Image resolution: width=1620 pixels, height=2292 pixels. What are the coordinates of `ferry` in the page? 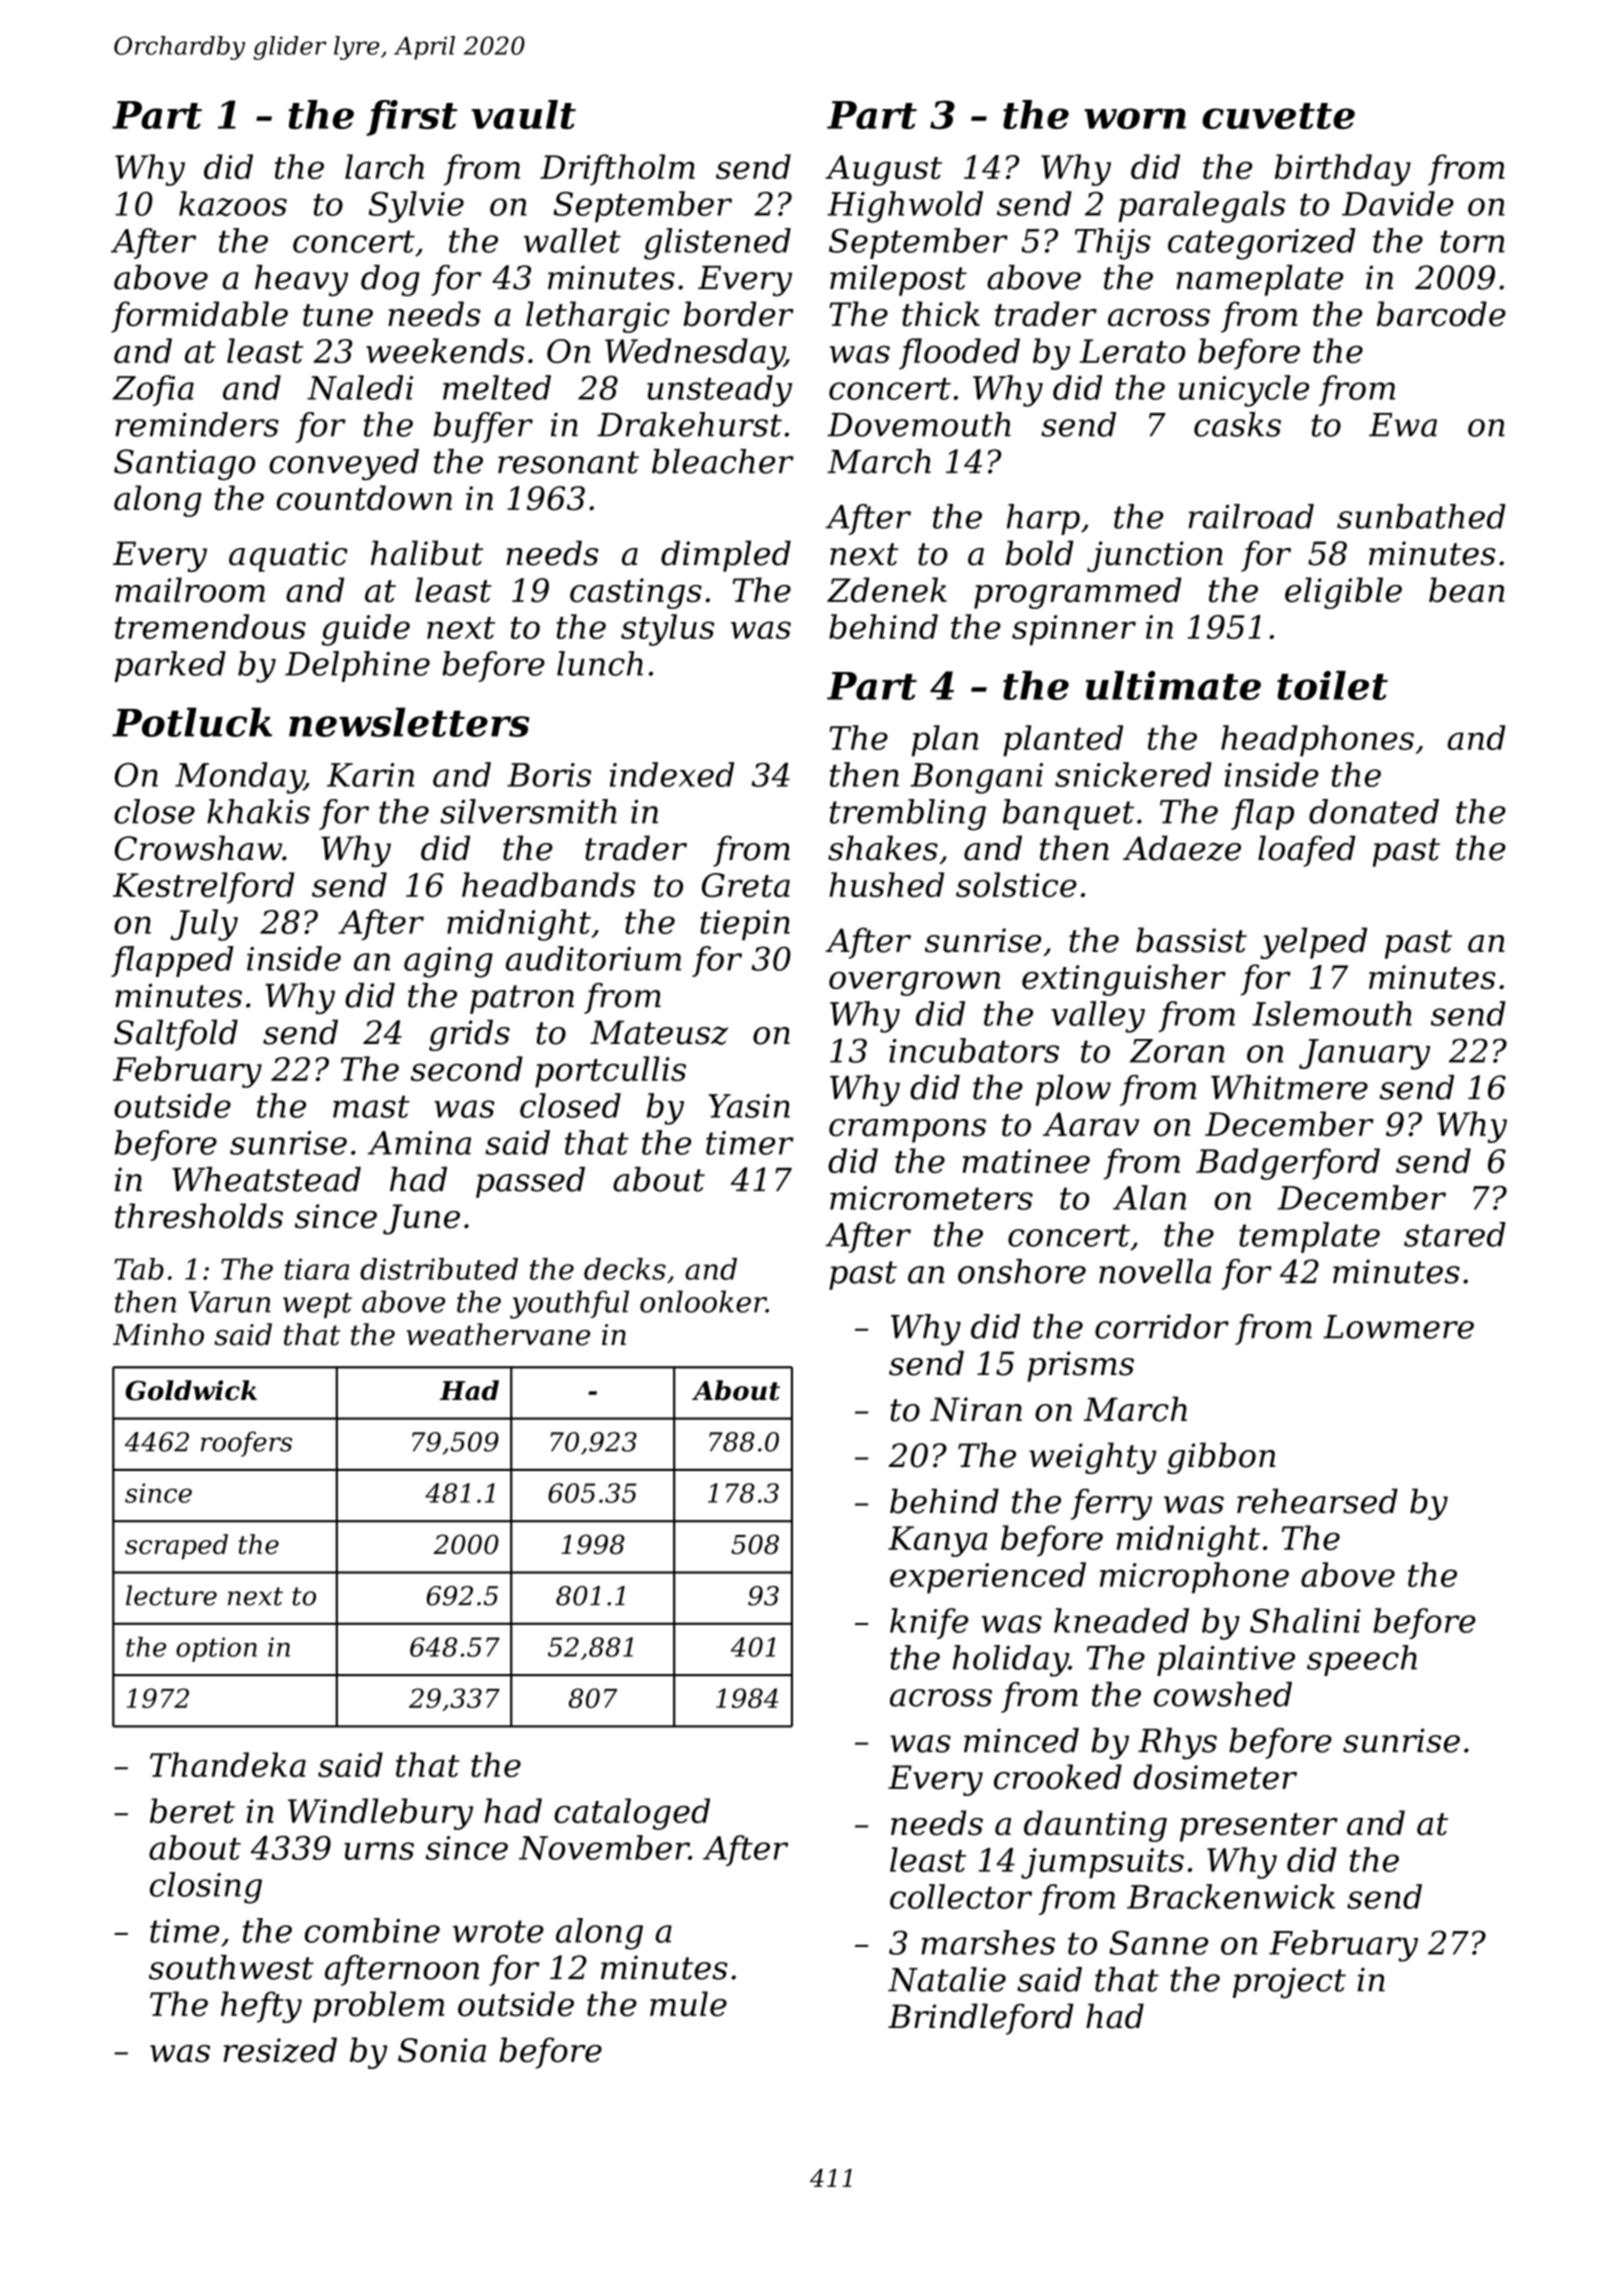 It's located at (1111, 1504).
